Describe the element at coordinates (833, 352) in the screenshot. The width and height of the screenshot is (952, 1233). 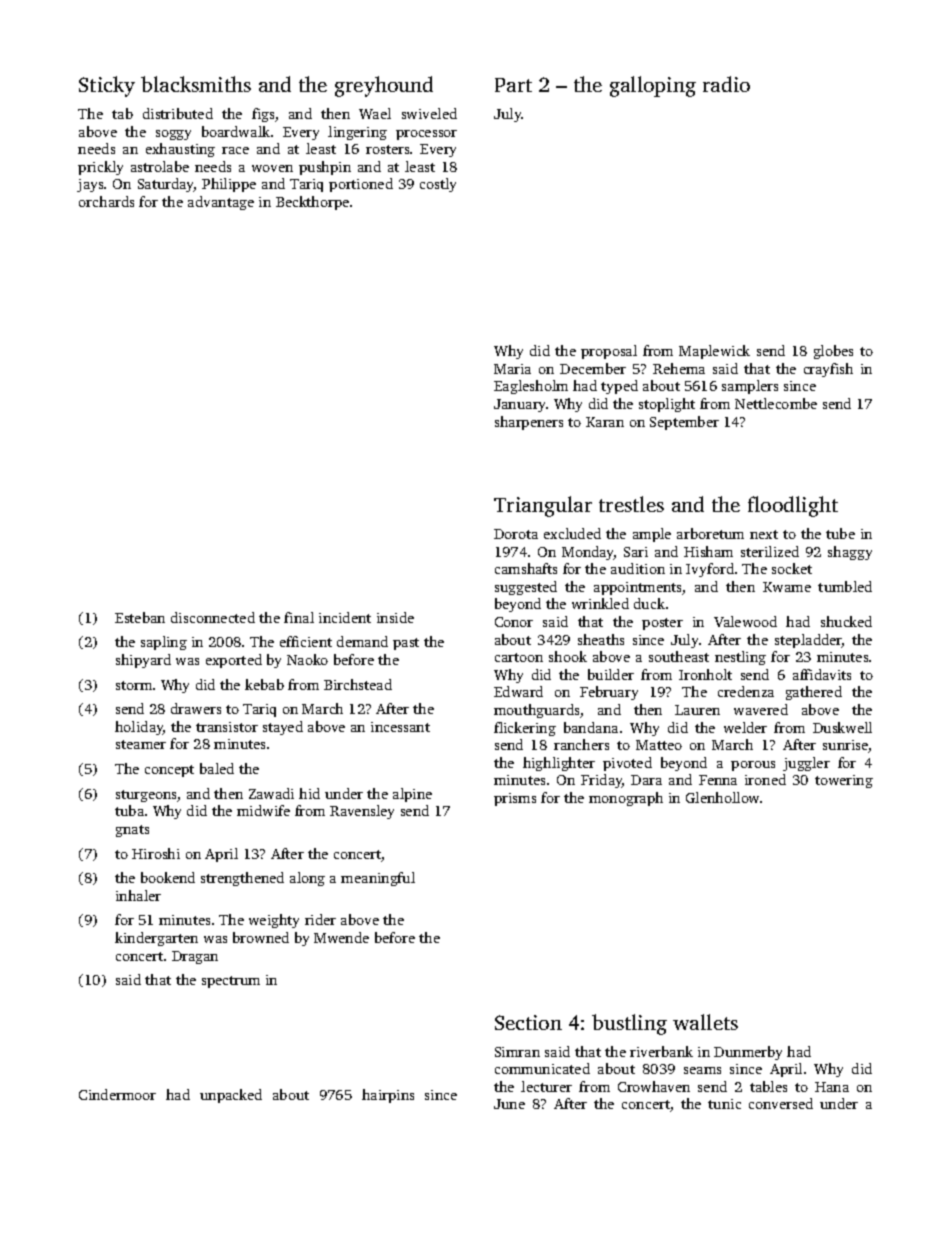
I see `globes` at that location.
